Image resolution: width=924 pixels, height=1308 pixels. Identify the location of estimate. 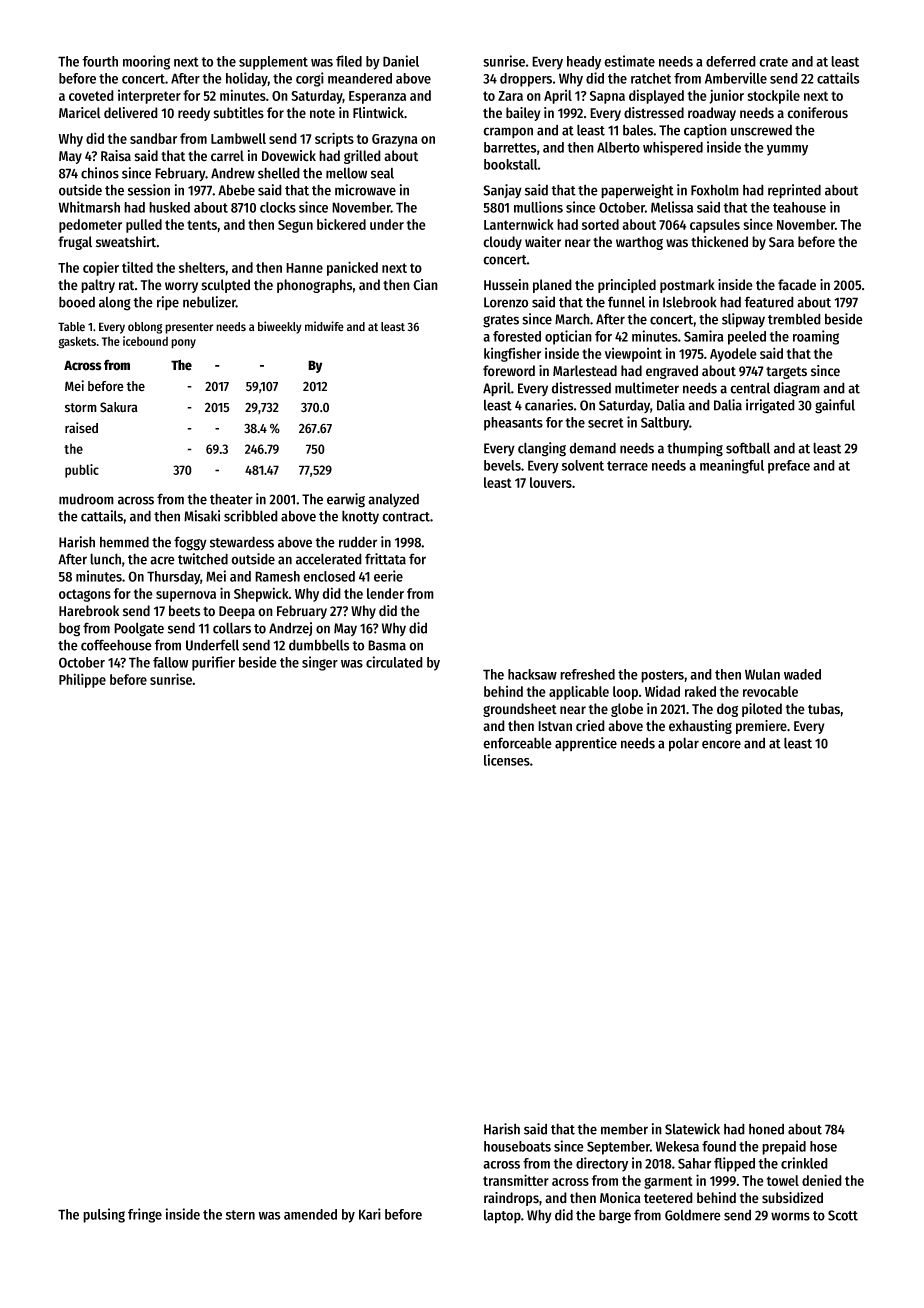
(629, 61).
